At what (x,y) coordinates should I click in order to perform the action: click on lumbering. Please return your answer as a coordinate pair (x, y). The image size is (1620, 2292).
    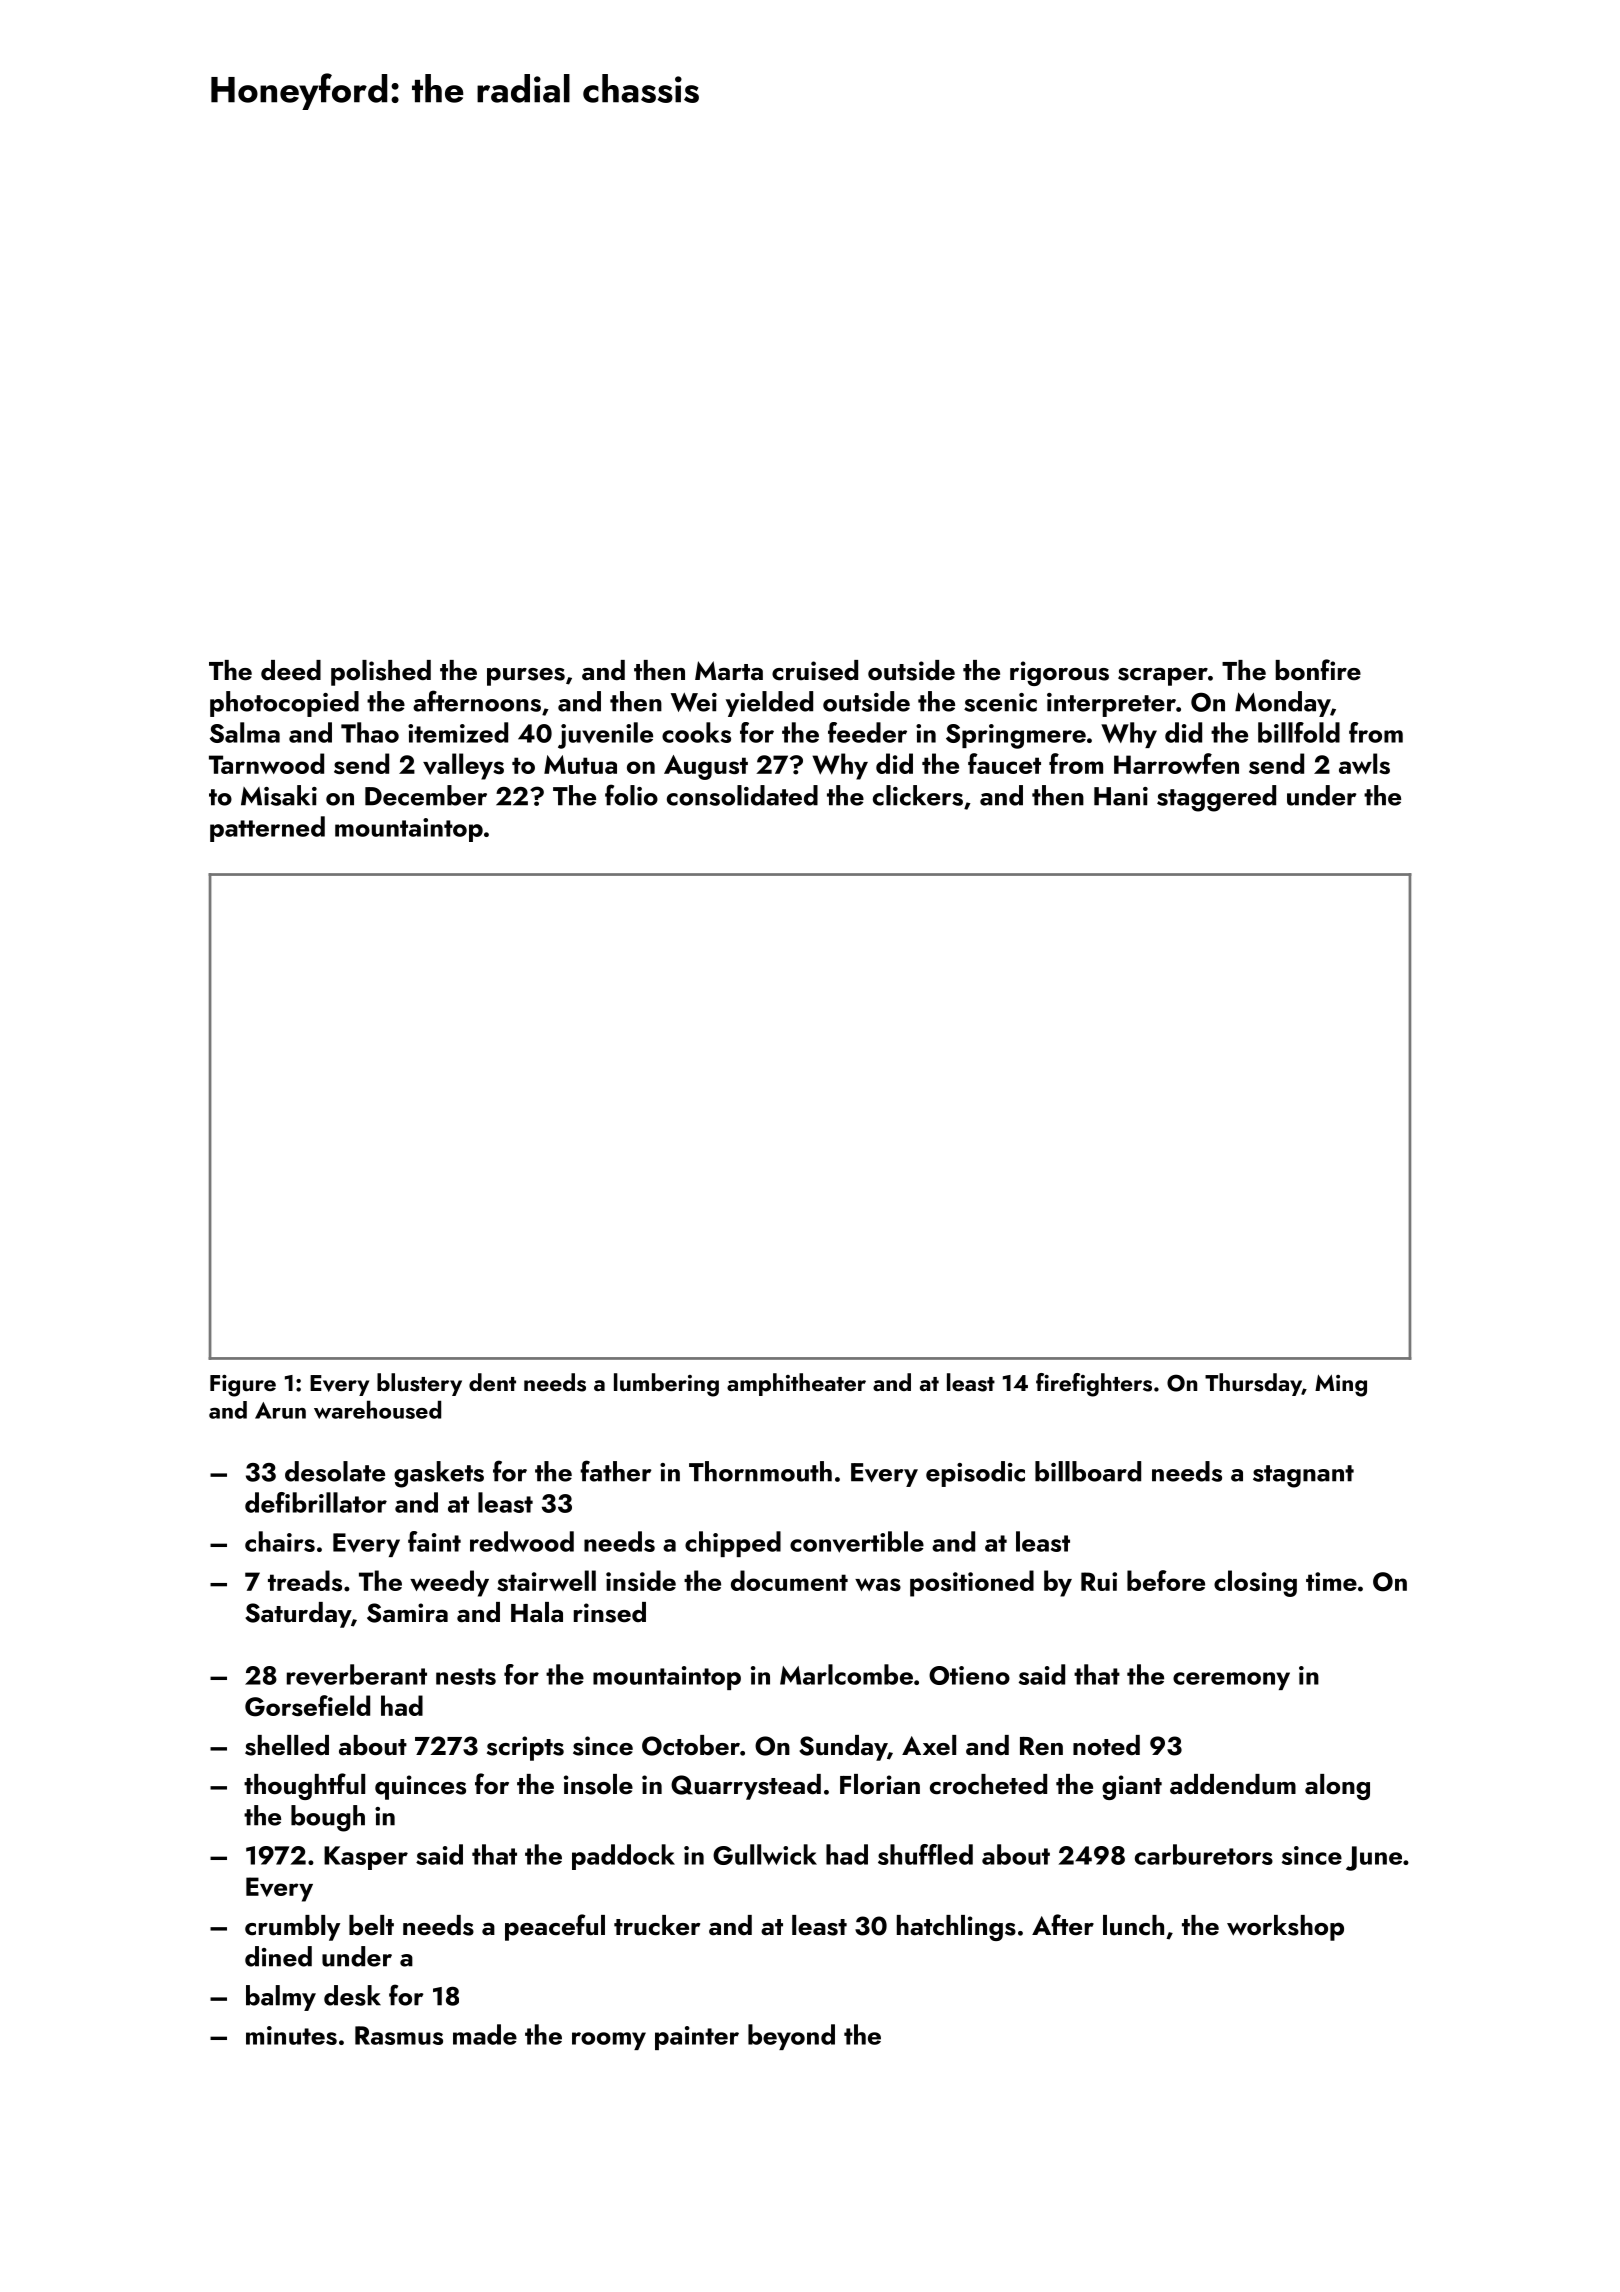
    Looking at the image, I should click on (666, 1385).
